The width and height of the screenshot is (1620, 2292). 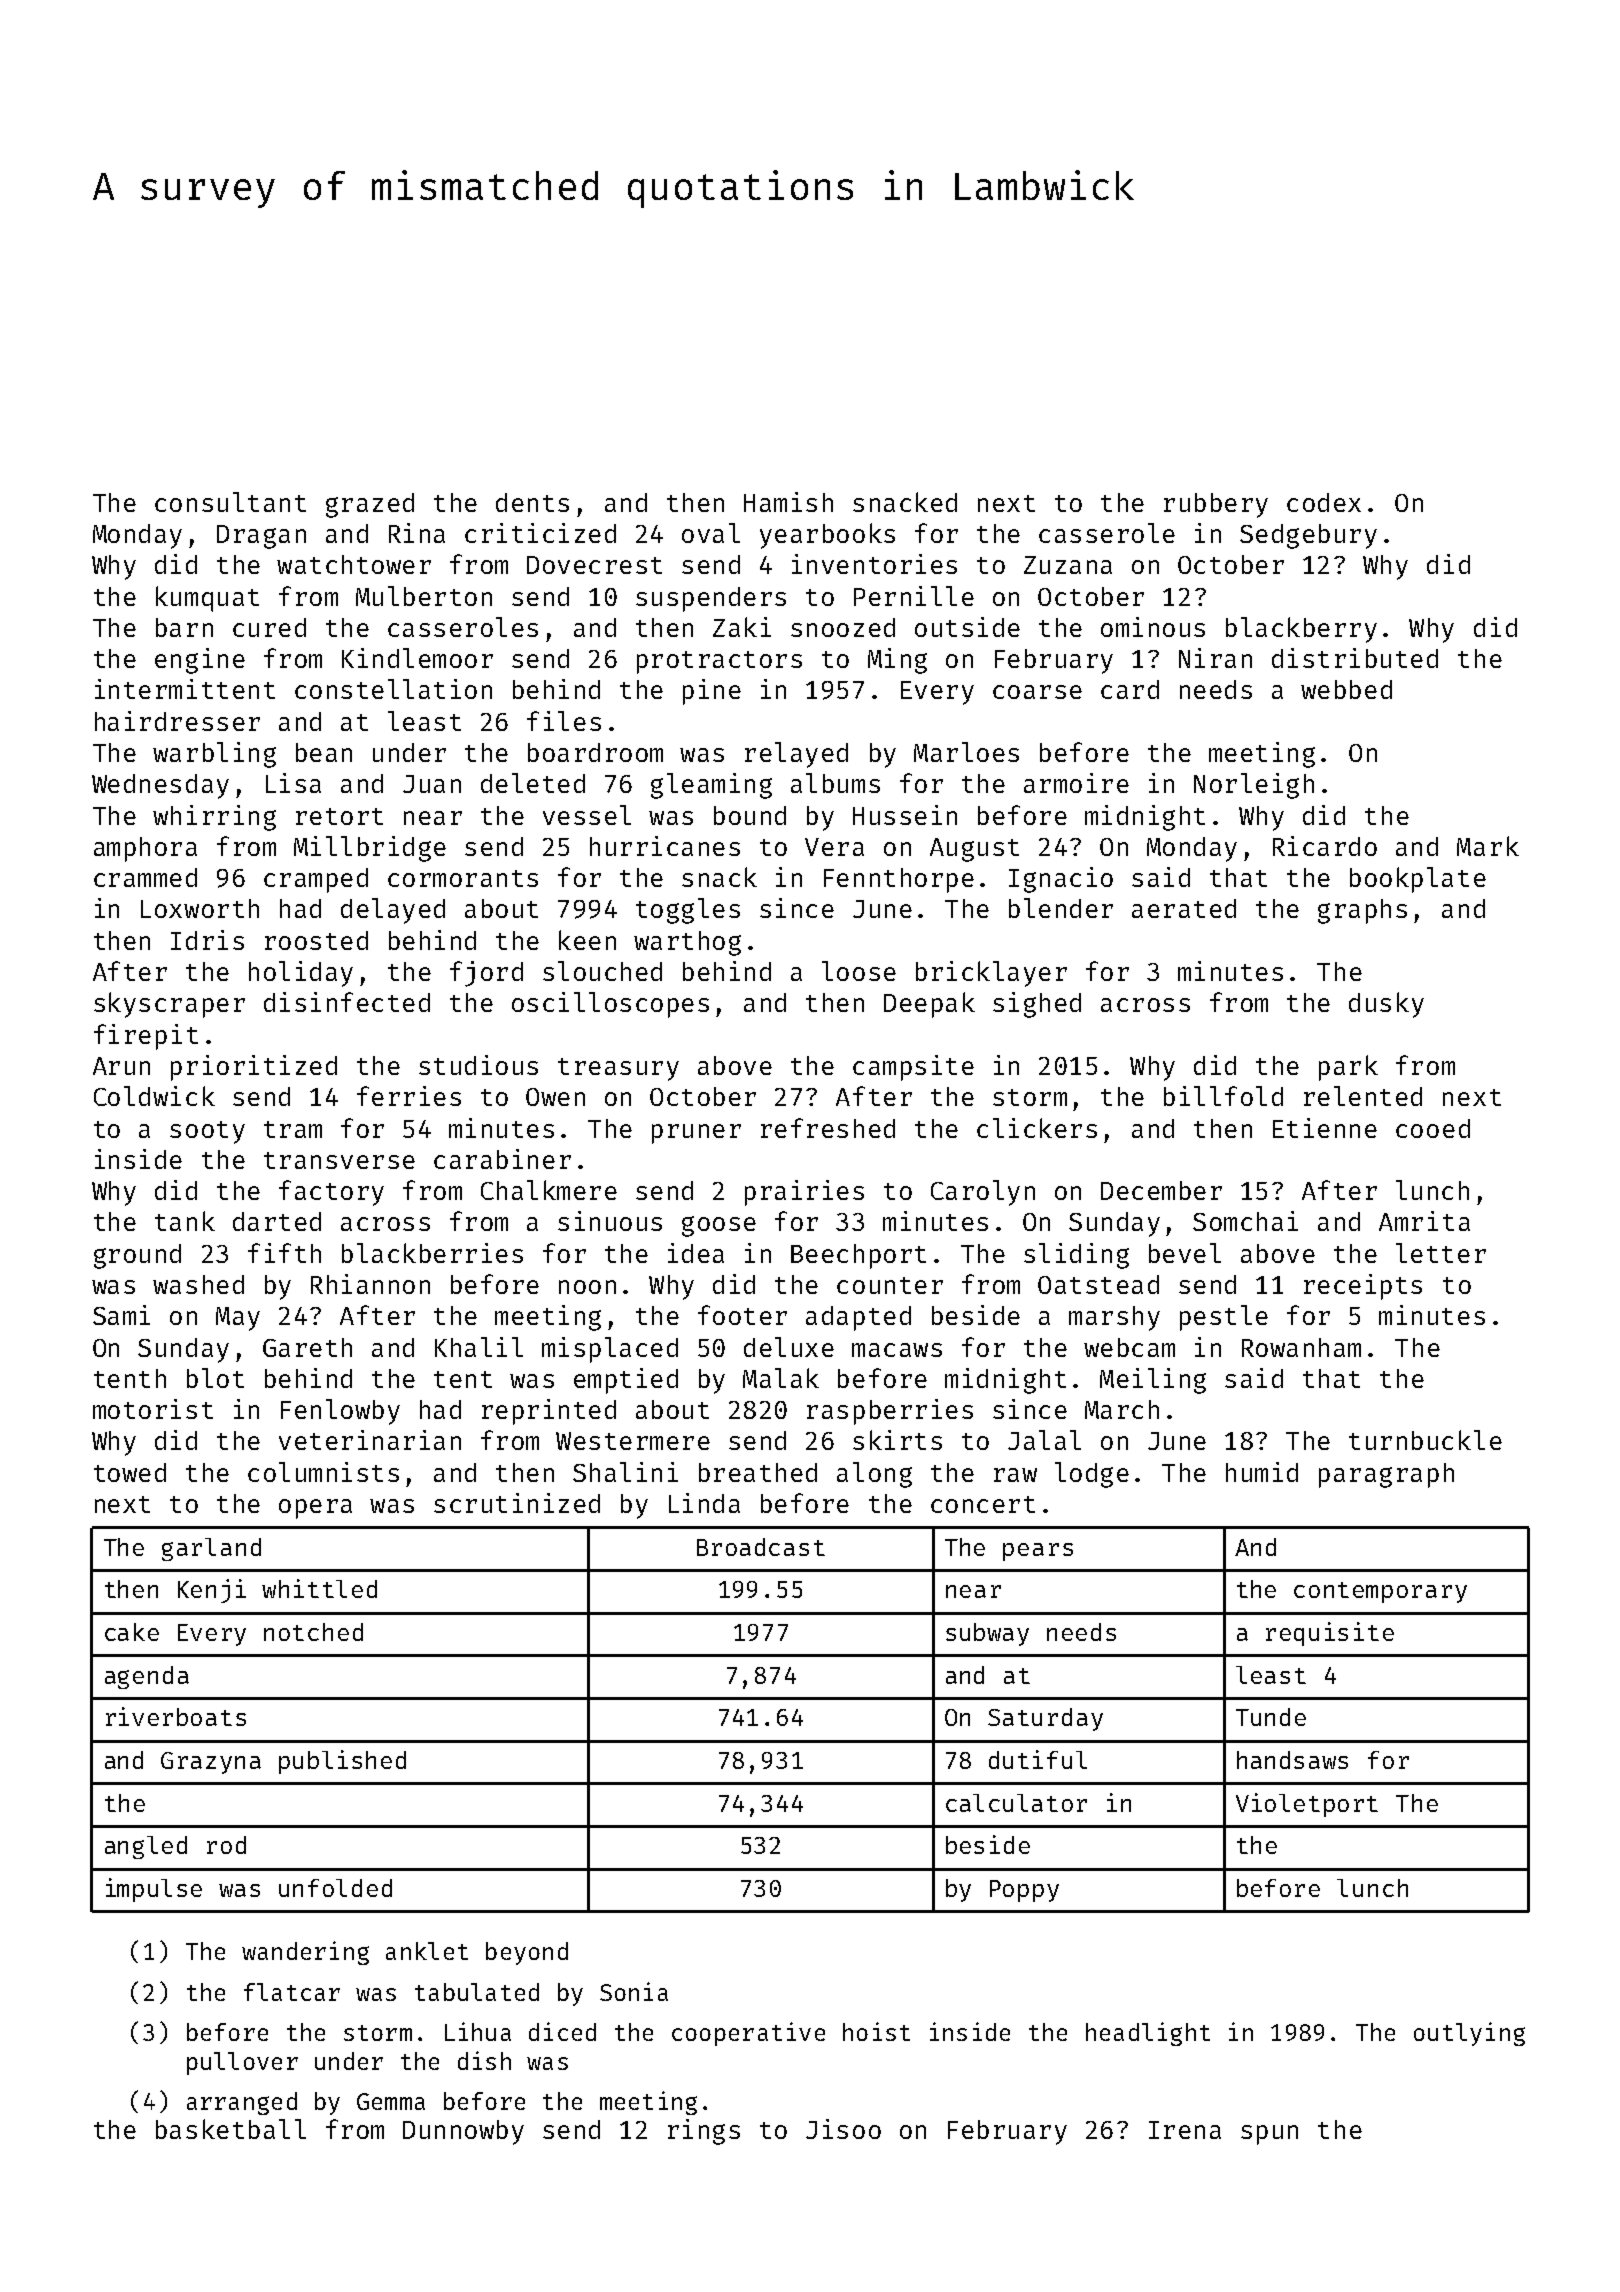 I want to click on Jisoo, so click(x=843, y=2129).
